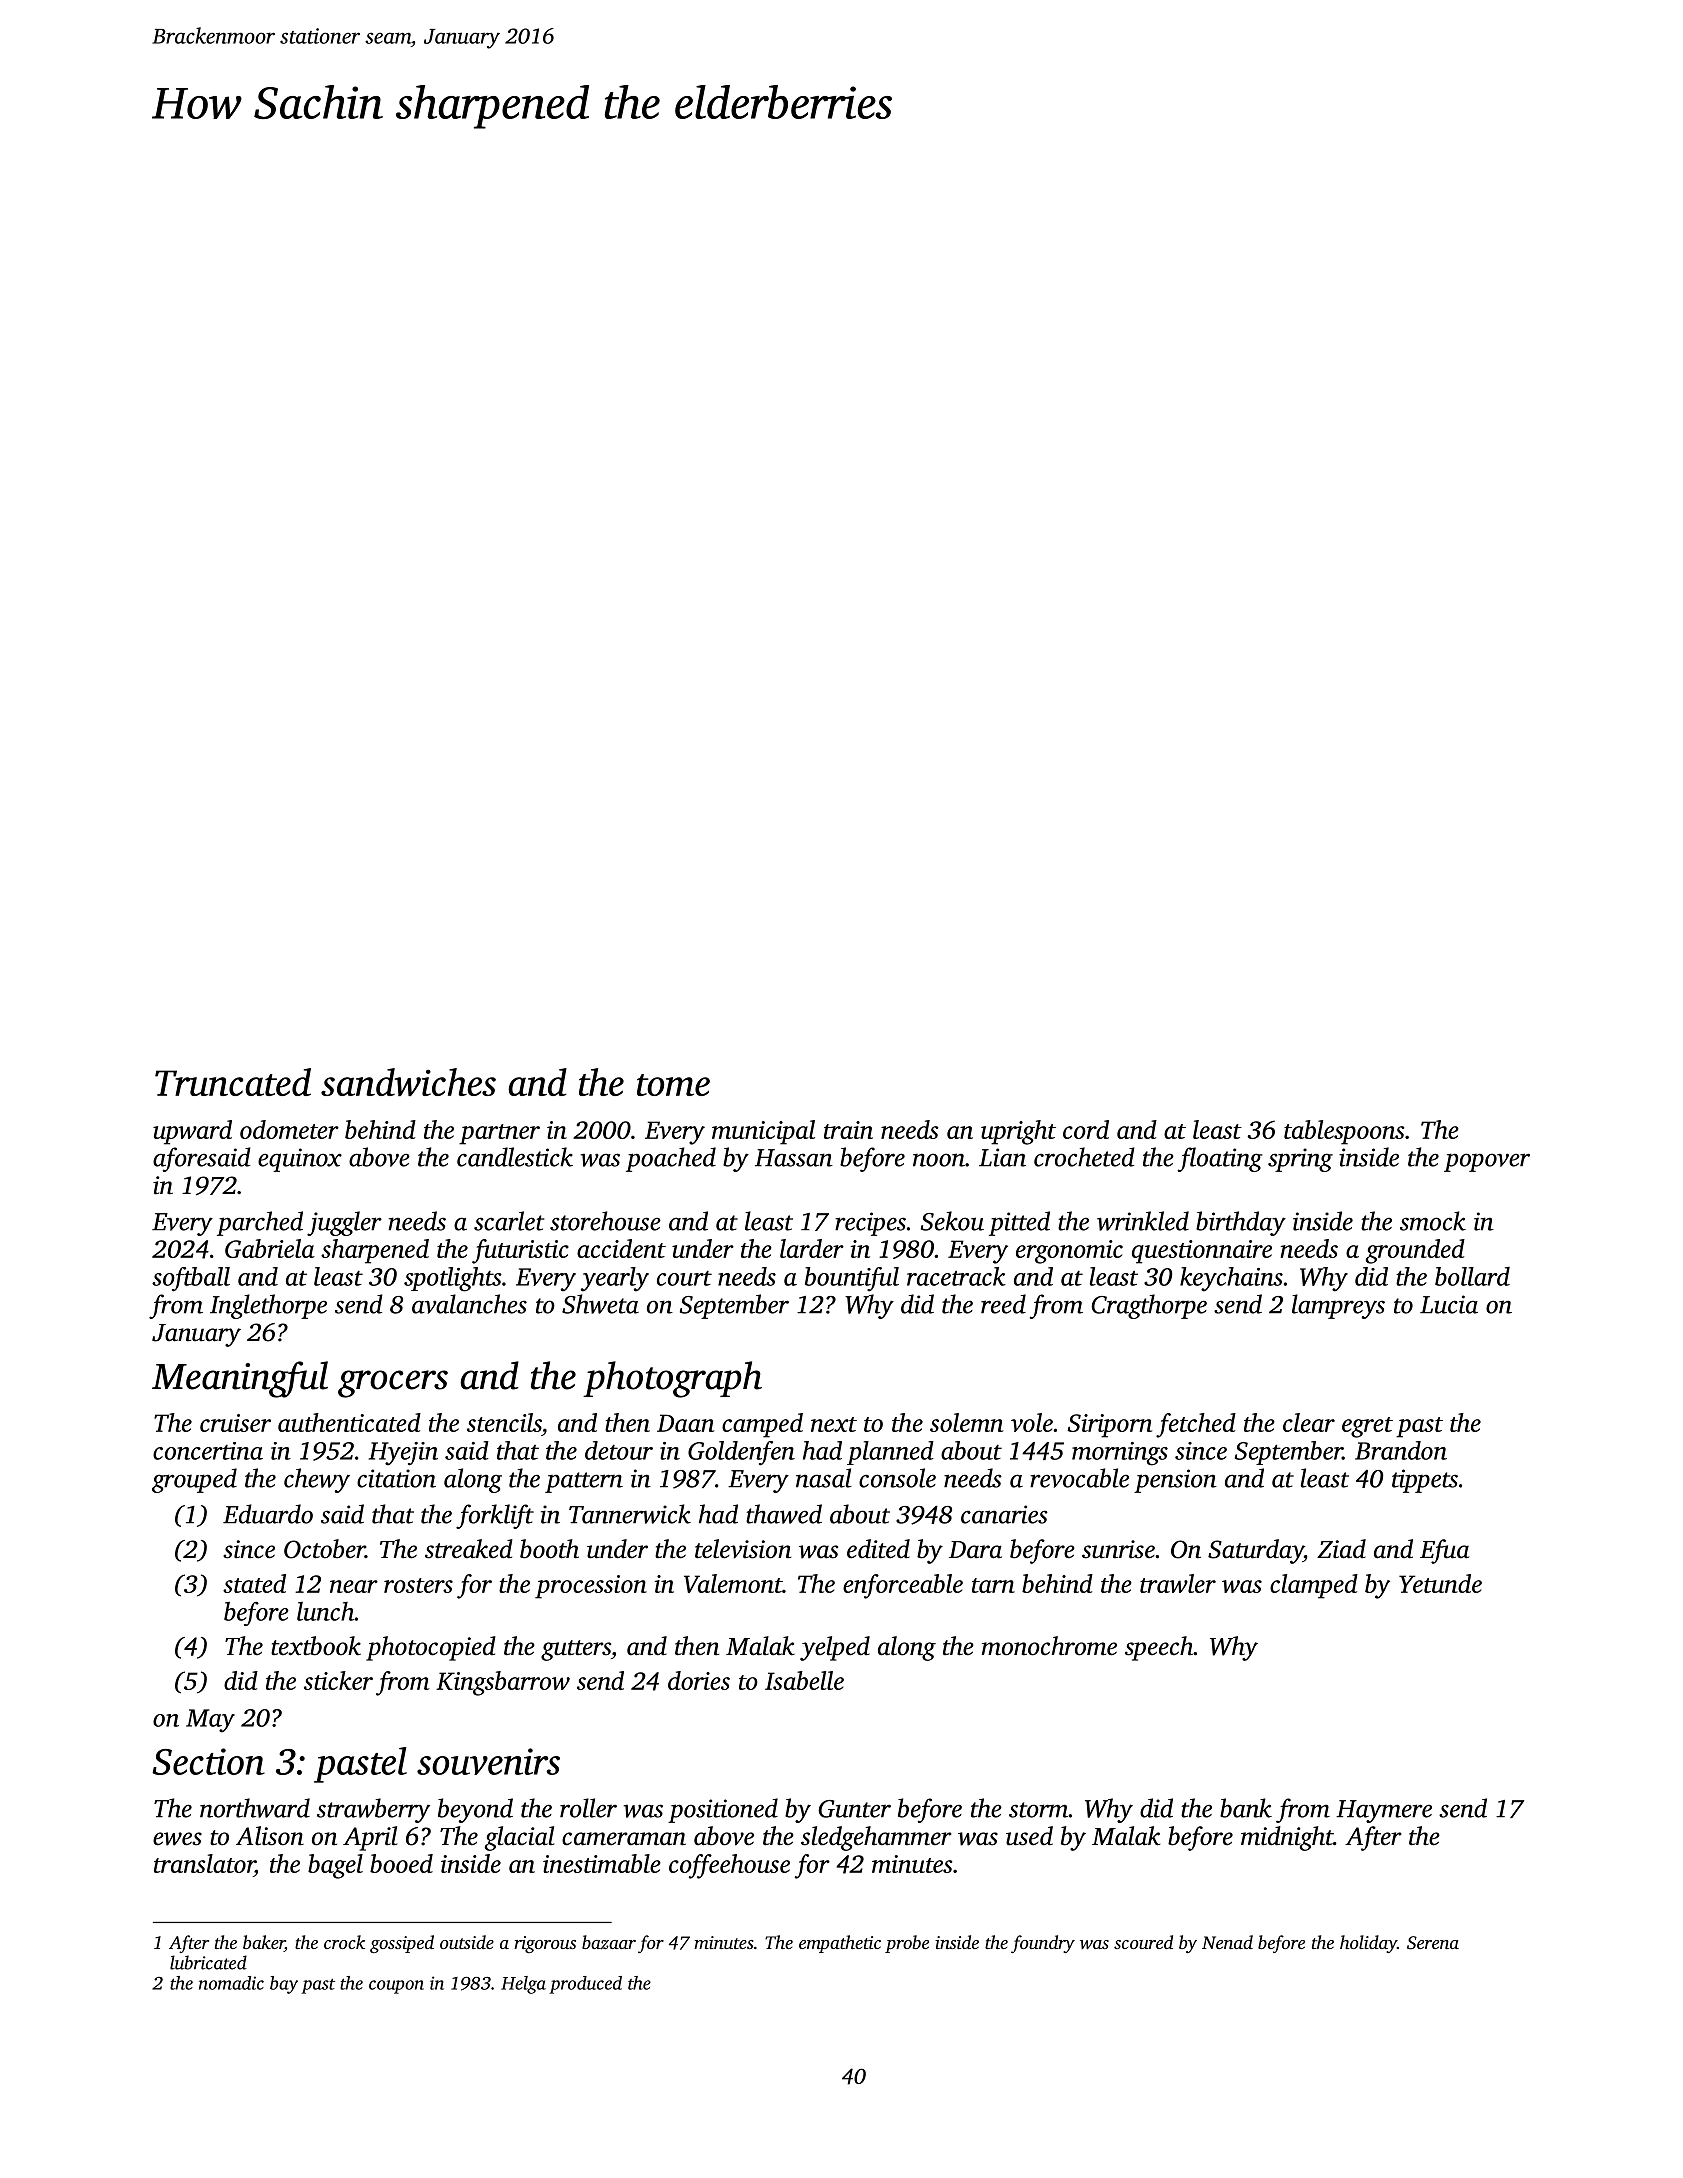  Describe the element at coordinates (1487, 1162) in the screenshot. I see `popover` at that location.
